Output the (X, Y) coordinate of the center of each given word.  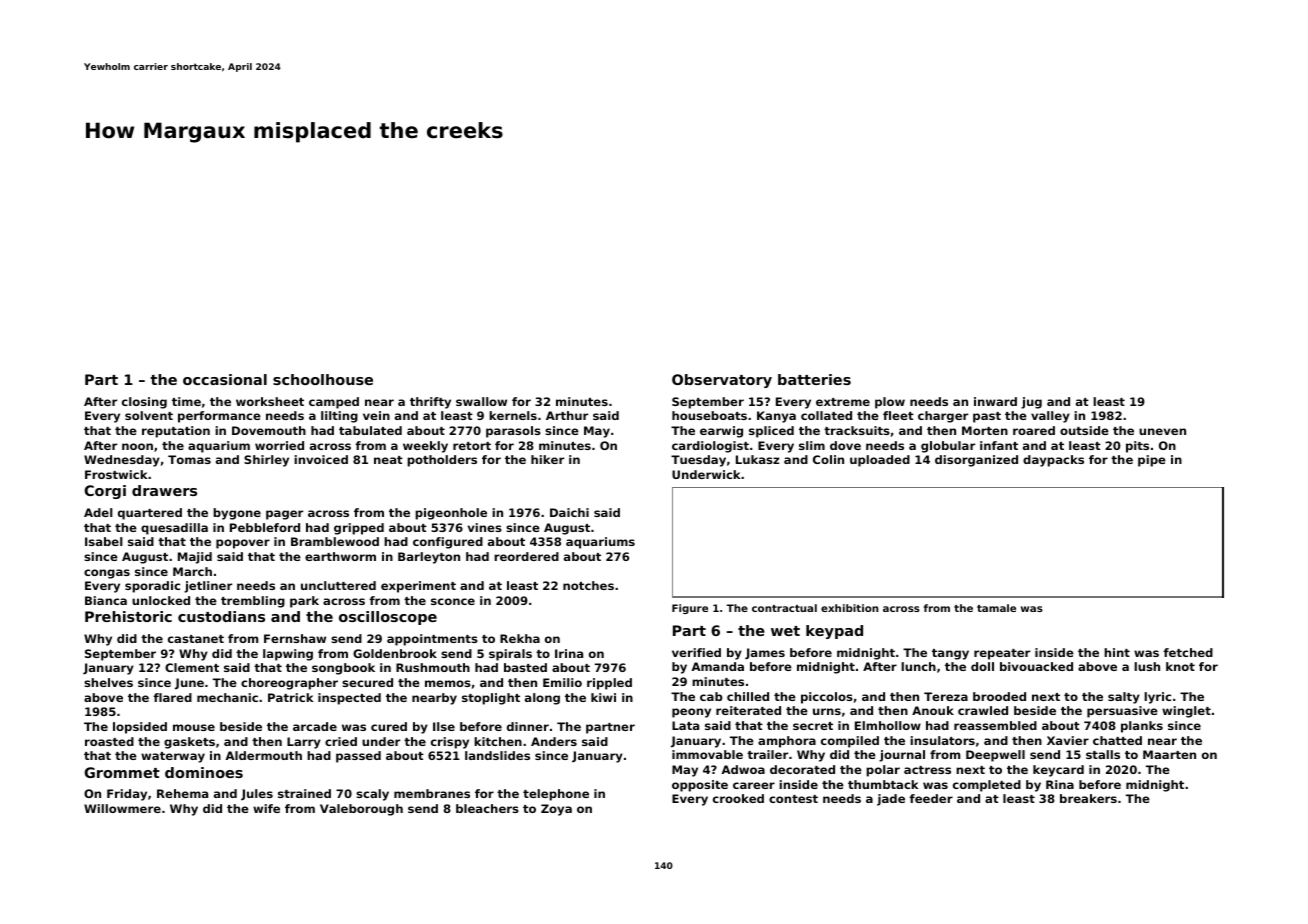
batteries (814, 379)
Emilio (562, 682)
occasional (225, 379)
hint (1117, 652)
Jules (257, 795)
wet (785, 631)
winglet (1186, 712)
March (192, 571)
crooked (738, 798)
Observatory (722, 381)
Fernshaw (295, 638)
